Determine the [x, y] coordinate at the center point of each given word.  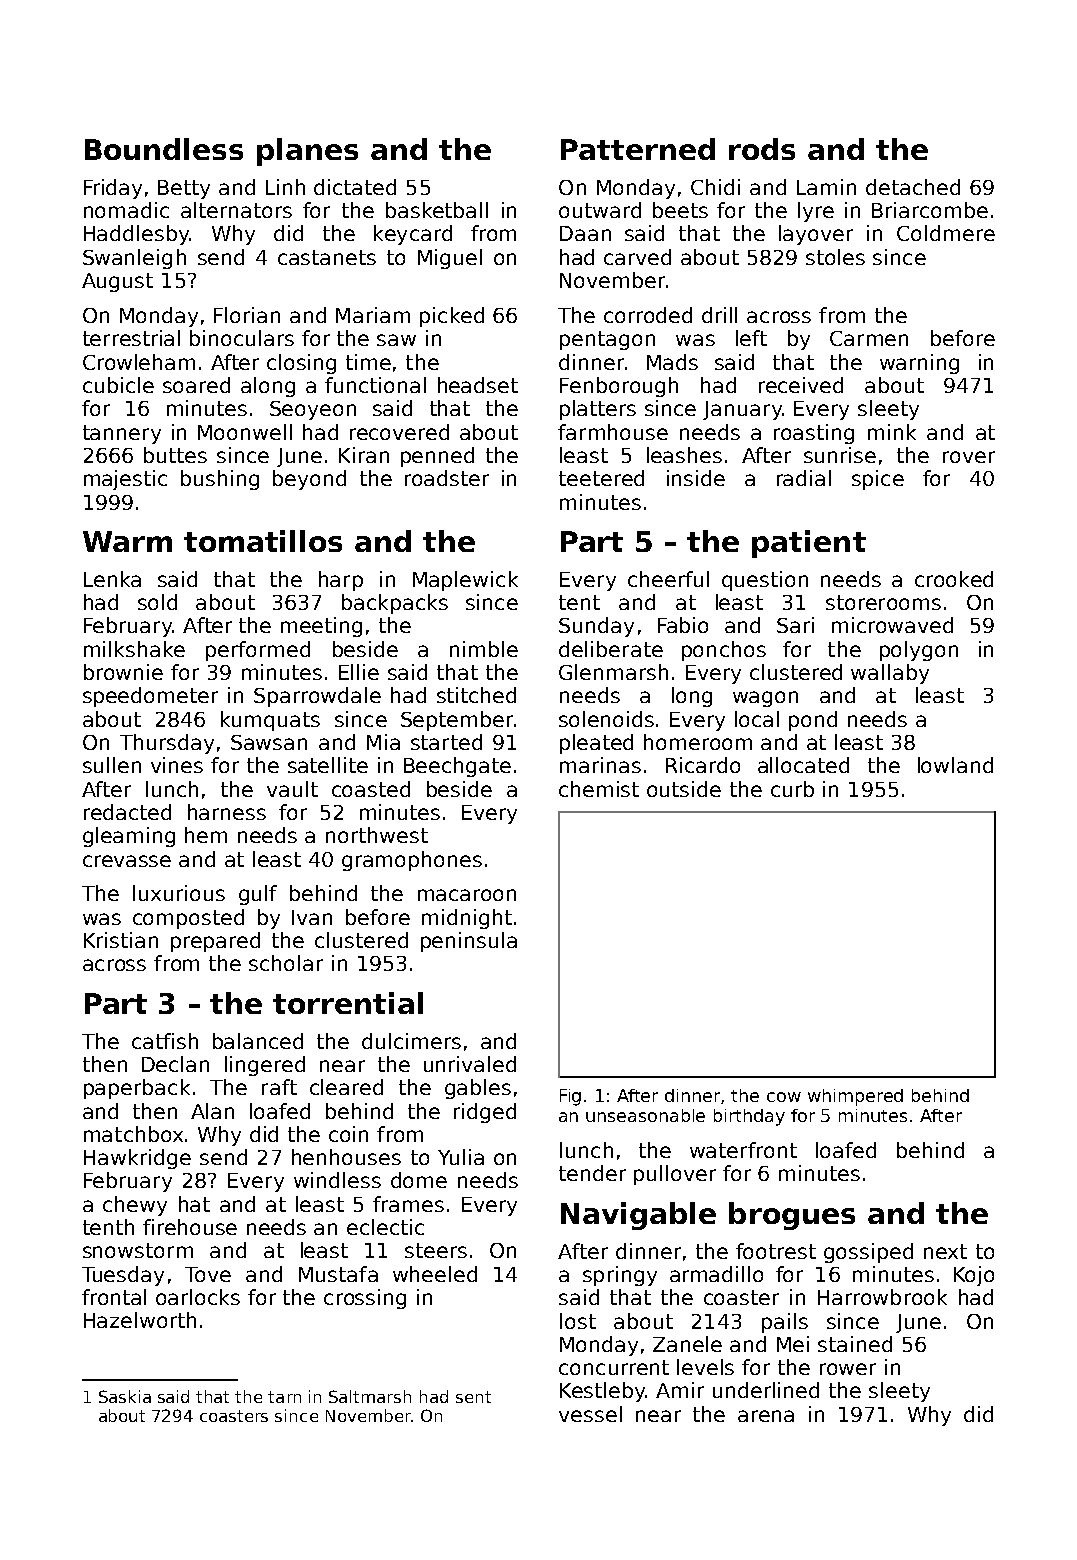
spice [878, 480]
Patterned [638, 149]
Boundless [164, 149]
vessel [590, 1414]
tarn [284, 1397]
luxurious [179, 893]
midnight [467, 919]
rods [762, 149]
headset [478, 385]
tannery [122, 434]
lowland [955, 765]
